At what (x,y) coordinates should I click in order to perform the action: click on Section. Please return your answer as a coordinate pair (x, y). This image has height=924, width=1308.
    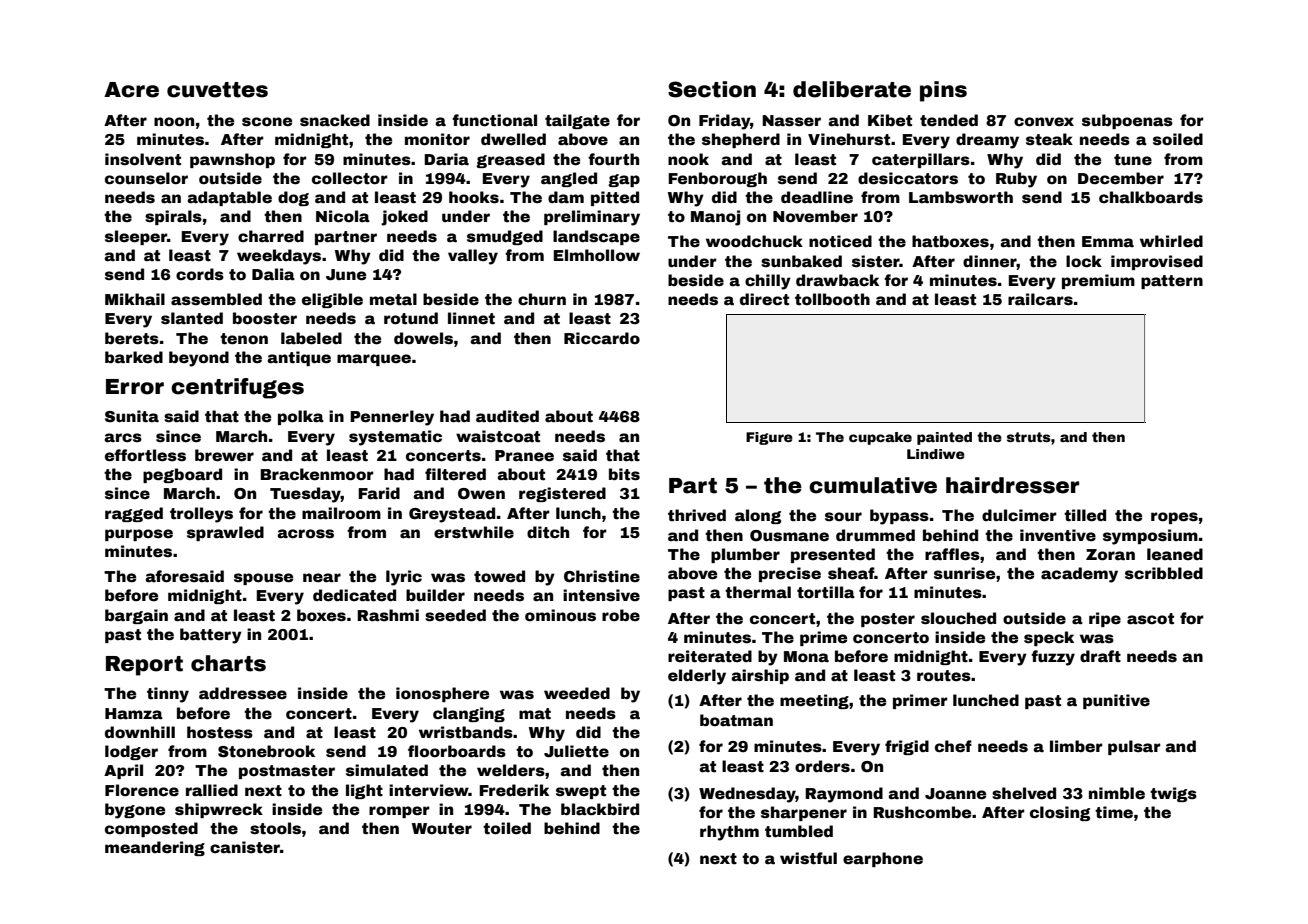
    Looking at the image, I should click on (712, 89).
